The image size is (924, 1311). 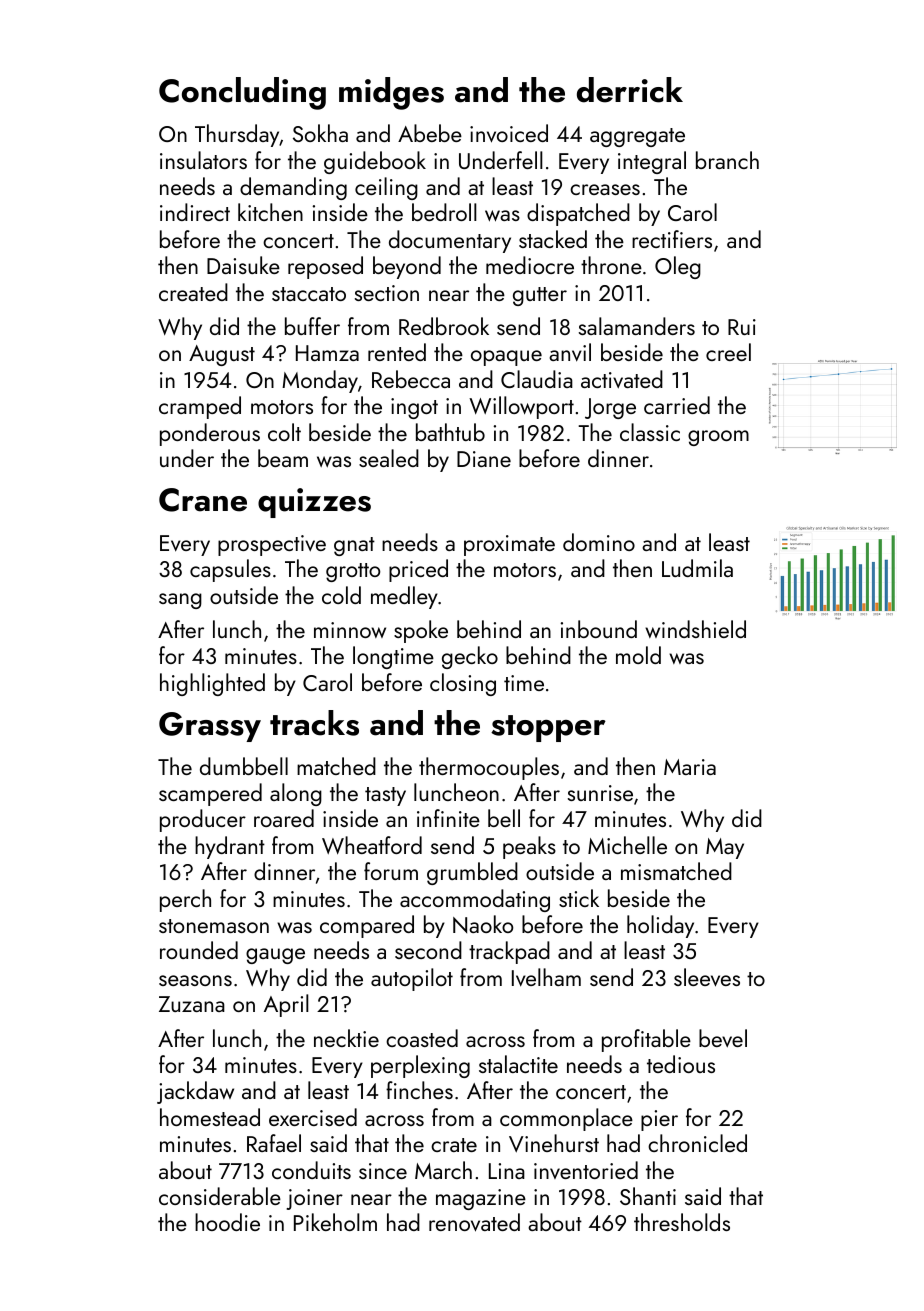 I want to click on stopper, so click(x=548, y=728).
